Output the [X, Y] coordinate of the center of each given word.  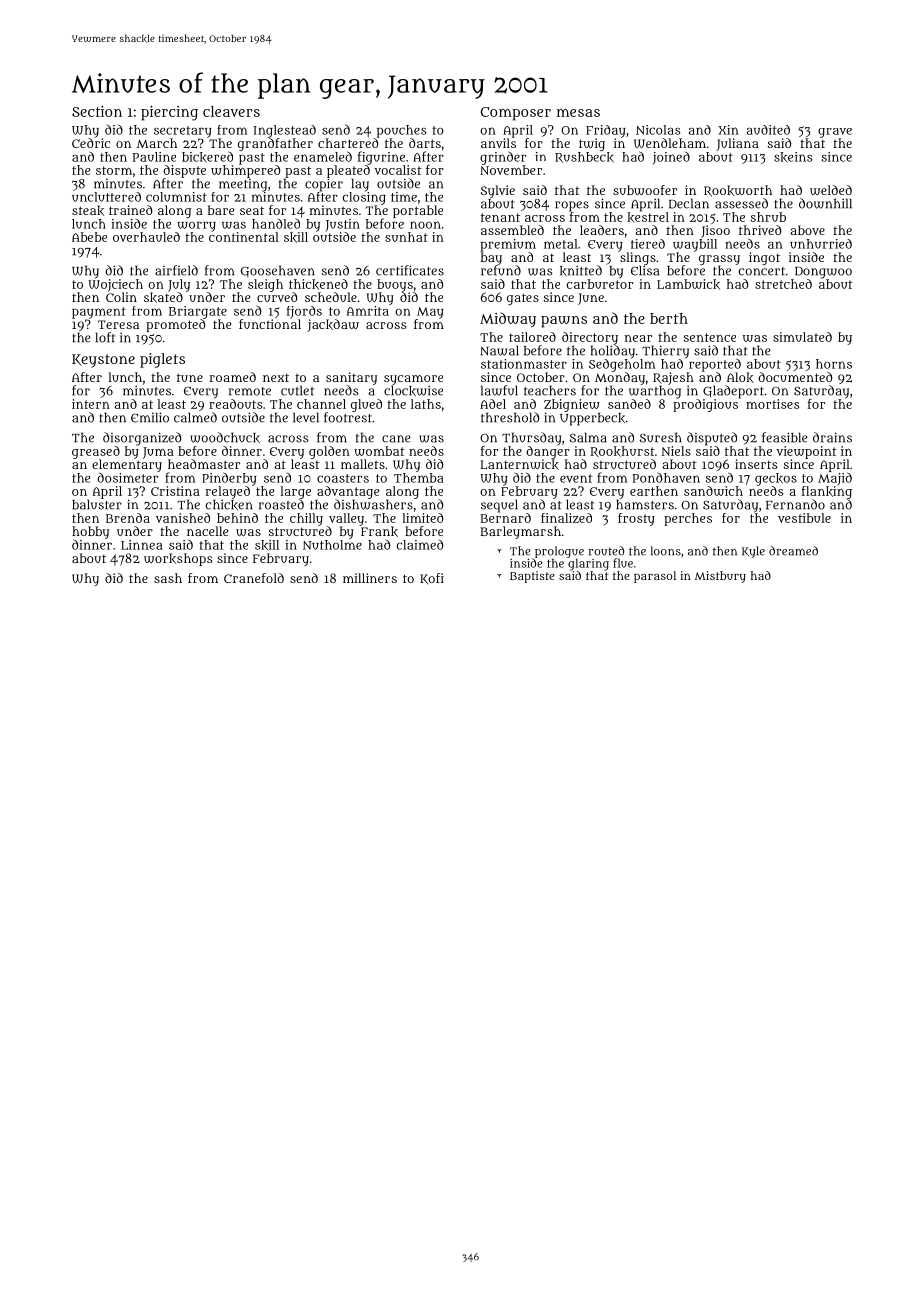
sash [168, 578]
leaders [602, 230]
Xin [729, 130]
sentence [710, 337]
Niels [676, 451]
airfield [176, 270]
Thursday [532, 439]
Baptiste [532, 577]
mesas [578, 113]
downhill [825, 203]
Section [97, 111]
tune [190, 377]
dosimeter [127, 477]
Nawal [500, 350]
